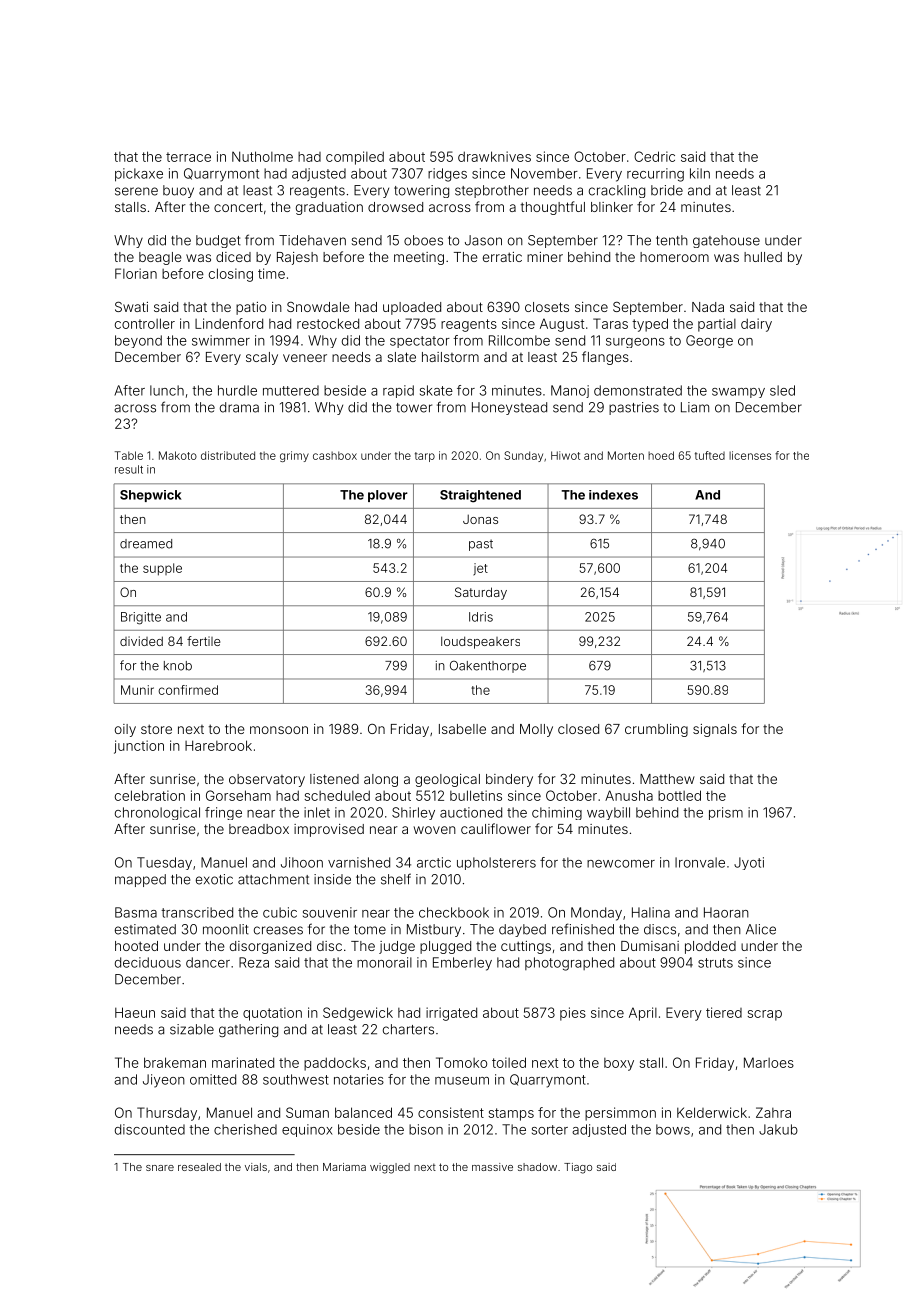 This image has width=924, height=1314. I want to click on pickaxe, so click(139, 175).
